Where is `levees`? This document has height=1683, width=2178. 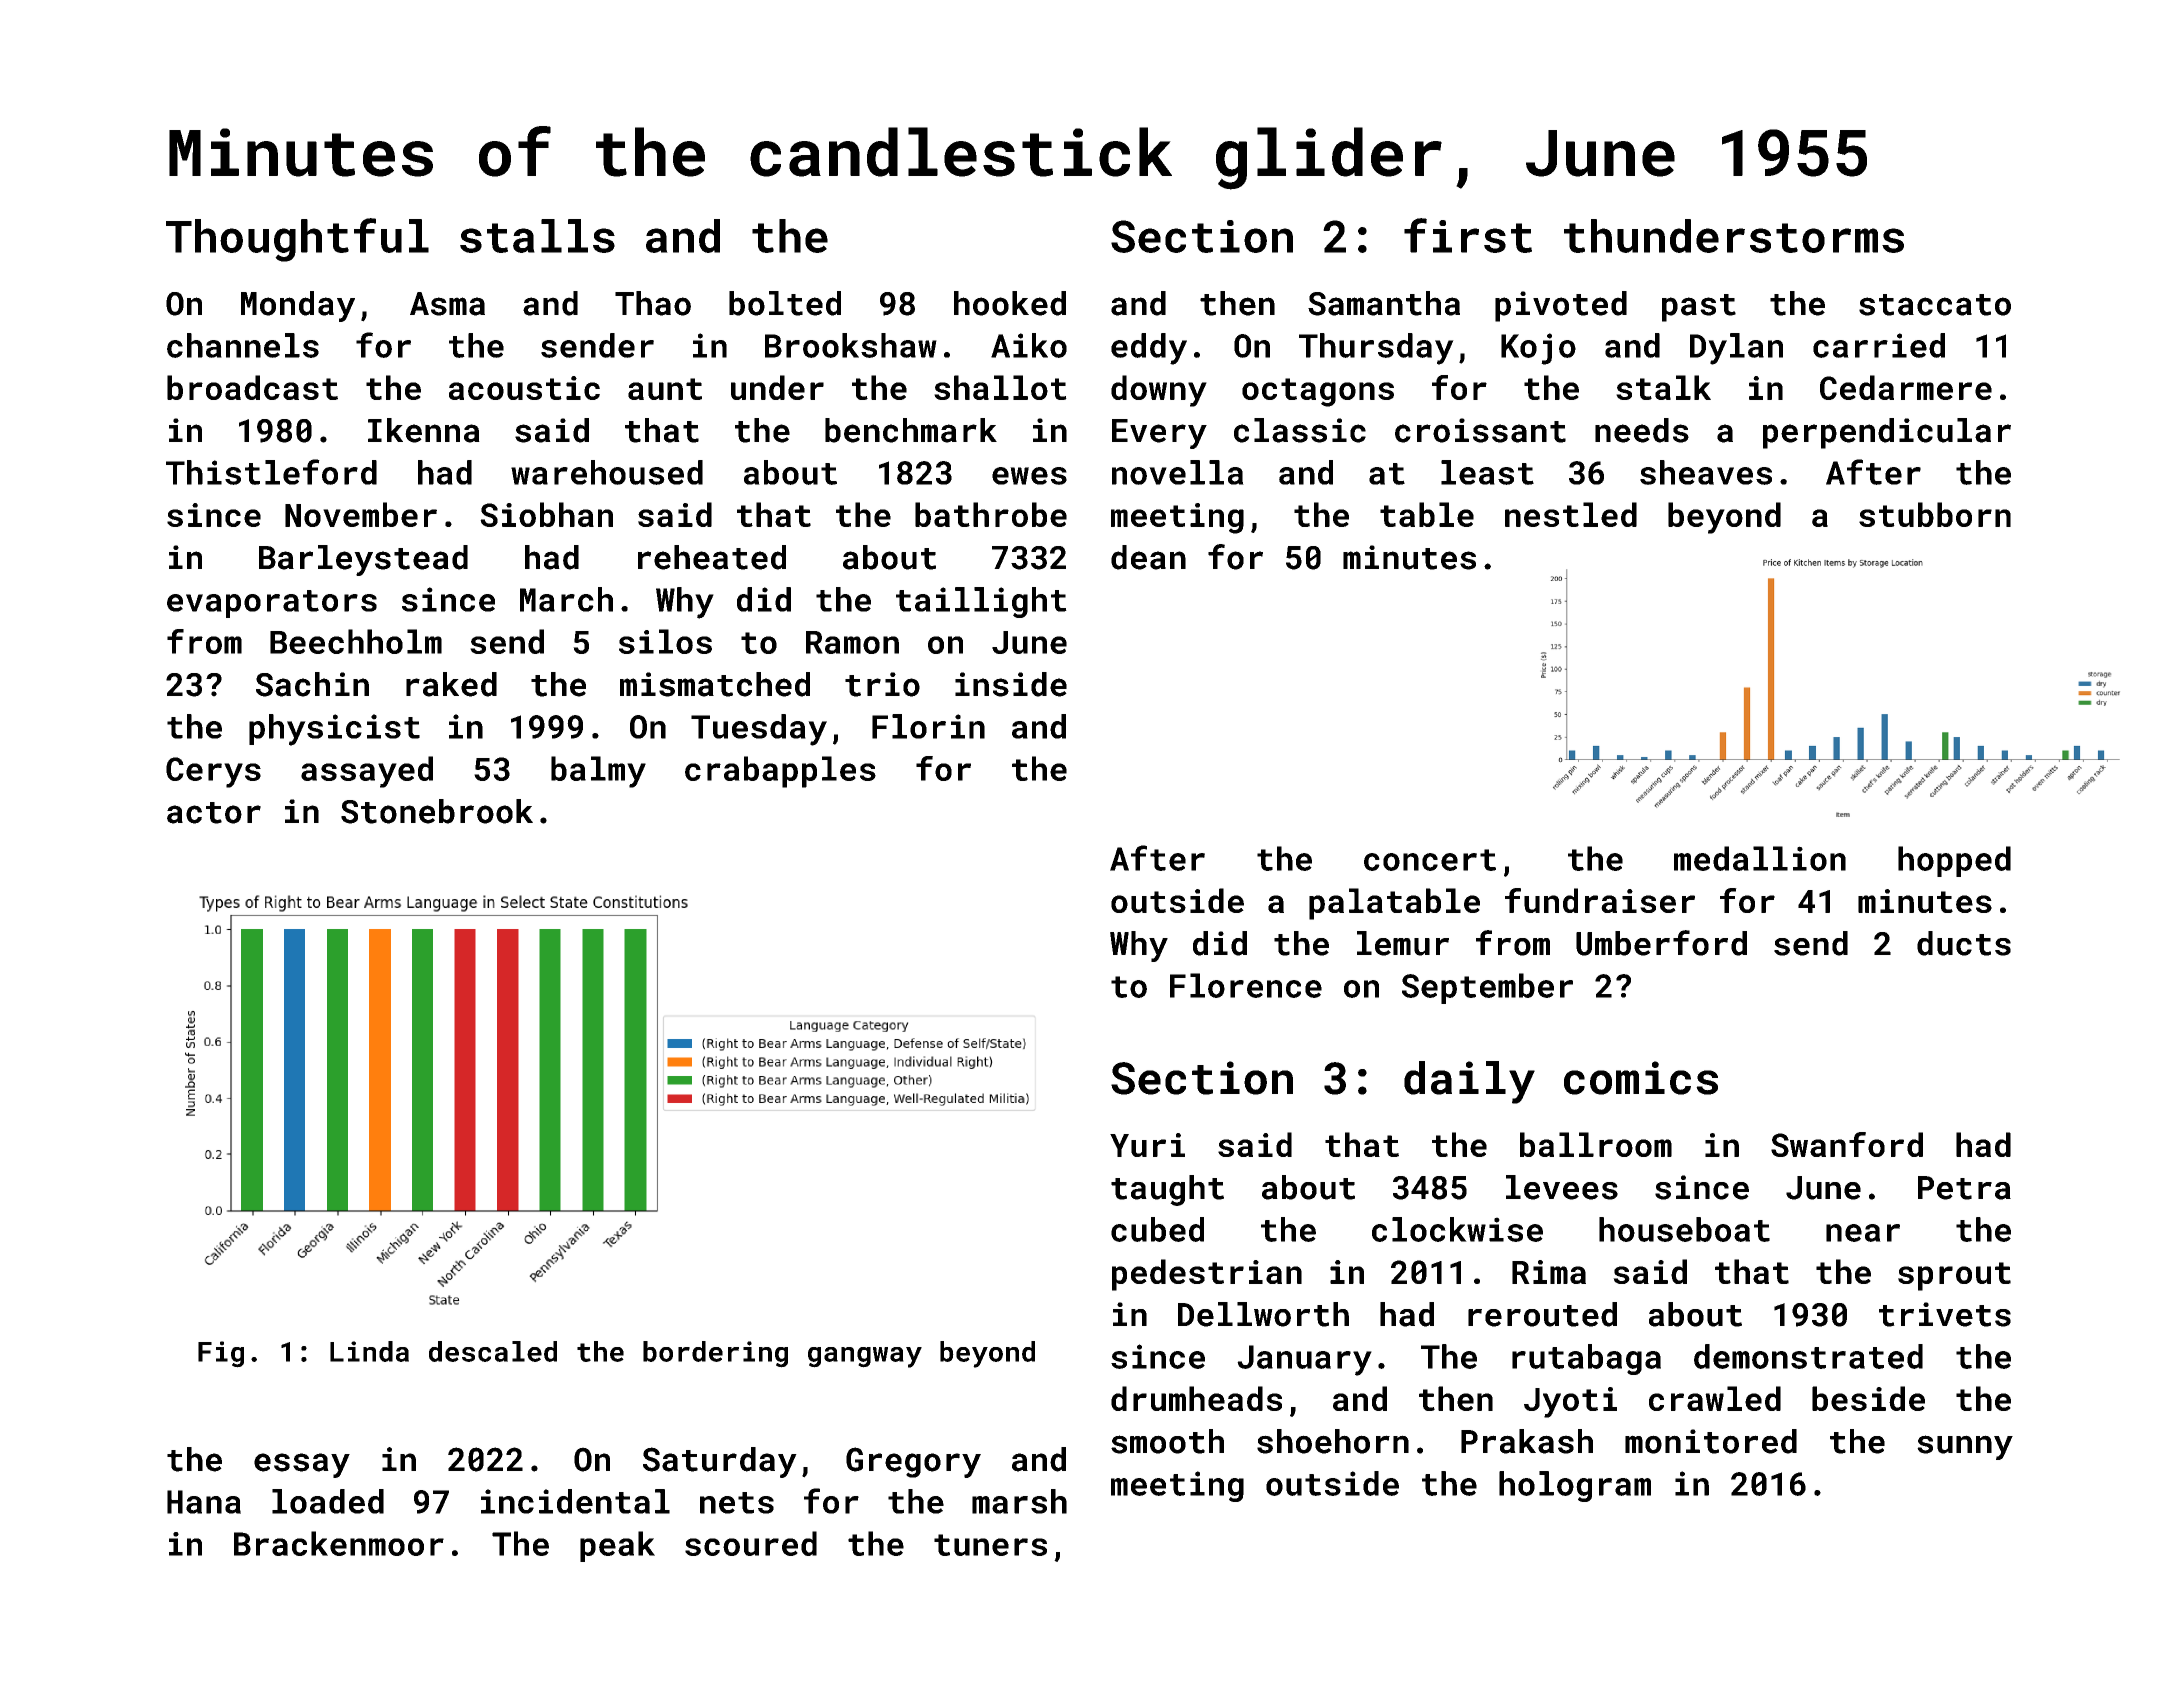 levees is located at coordinates (1562, 1187).
